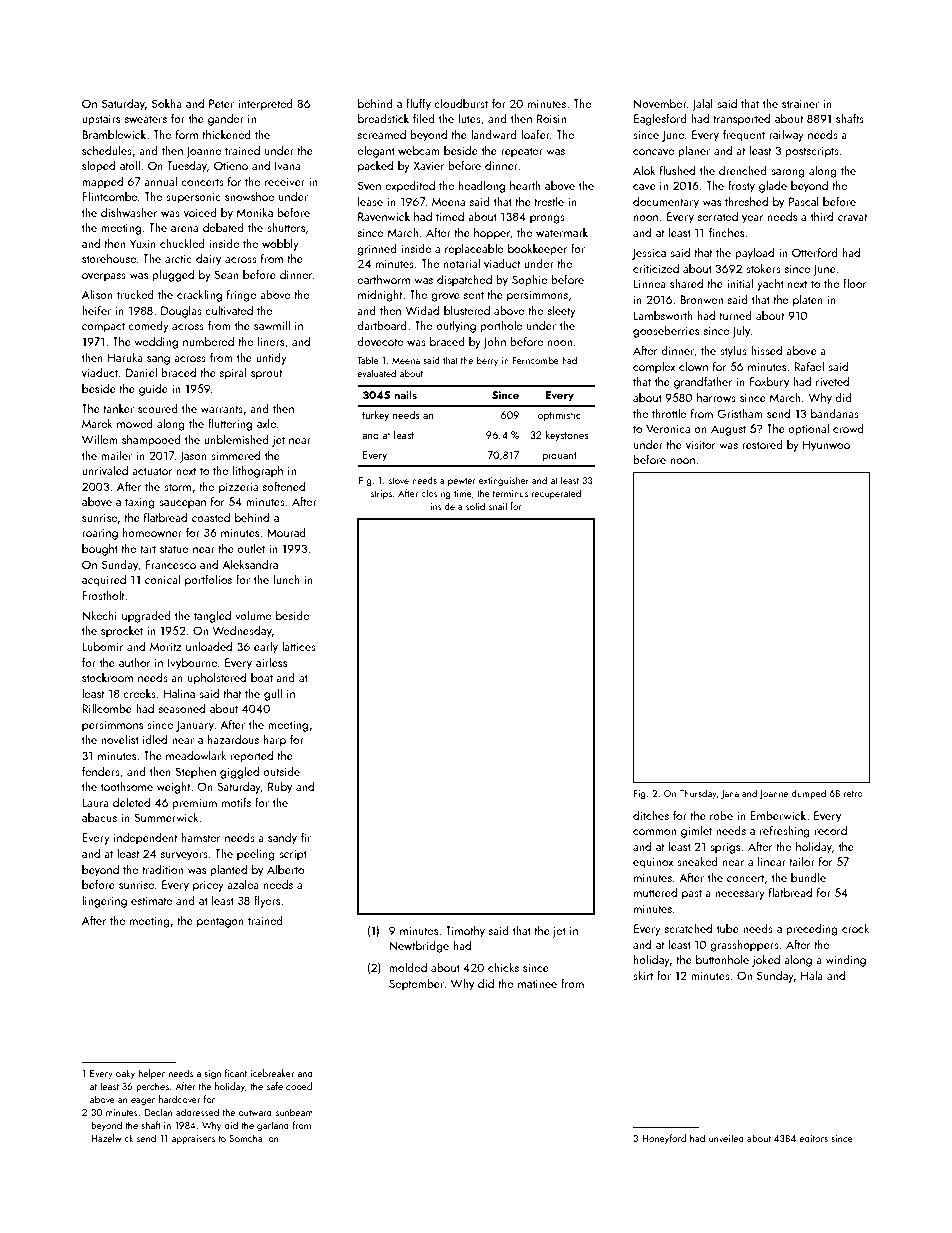  I want to click on Aleksandra, so click(250, 564).
